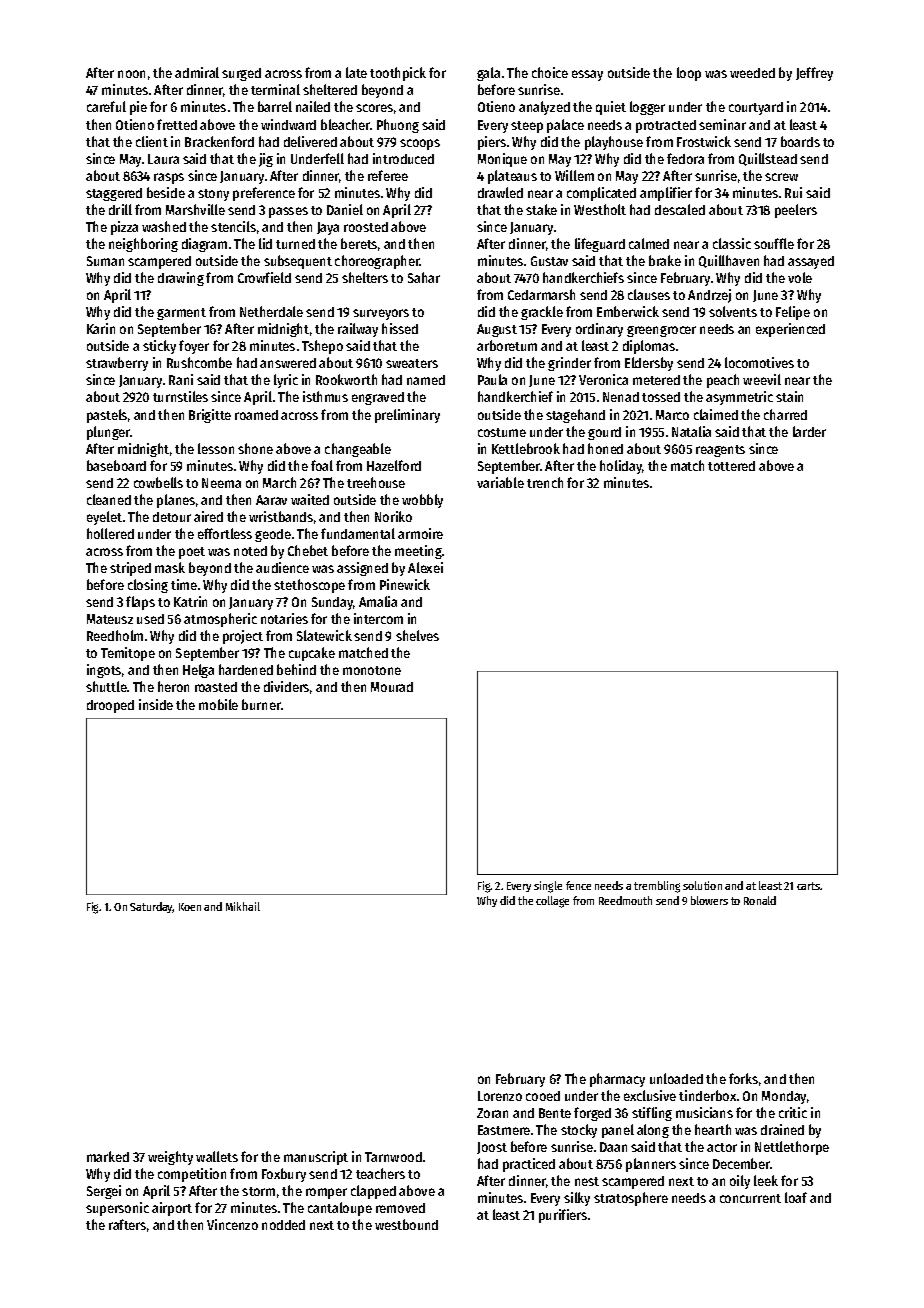 This screenshot has height=1308, width=924. I want to click on railway, so click(358, 330).
